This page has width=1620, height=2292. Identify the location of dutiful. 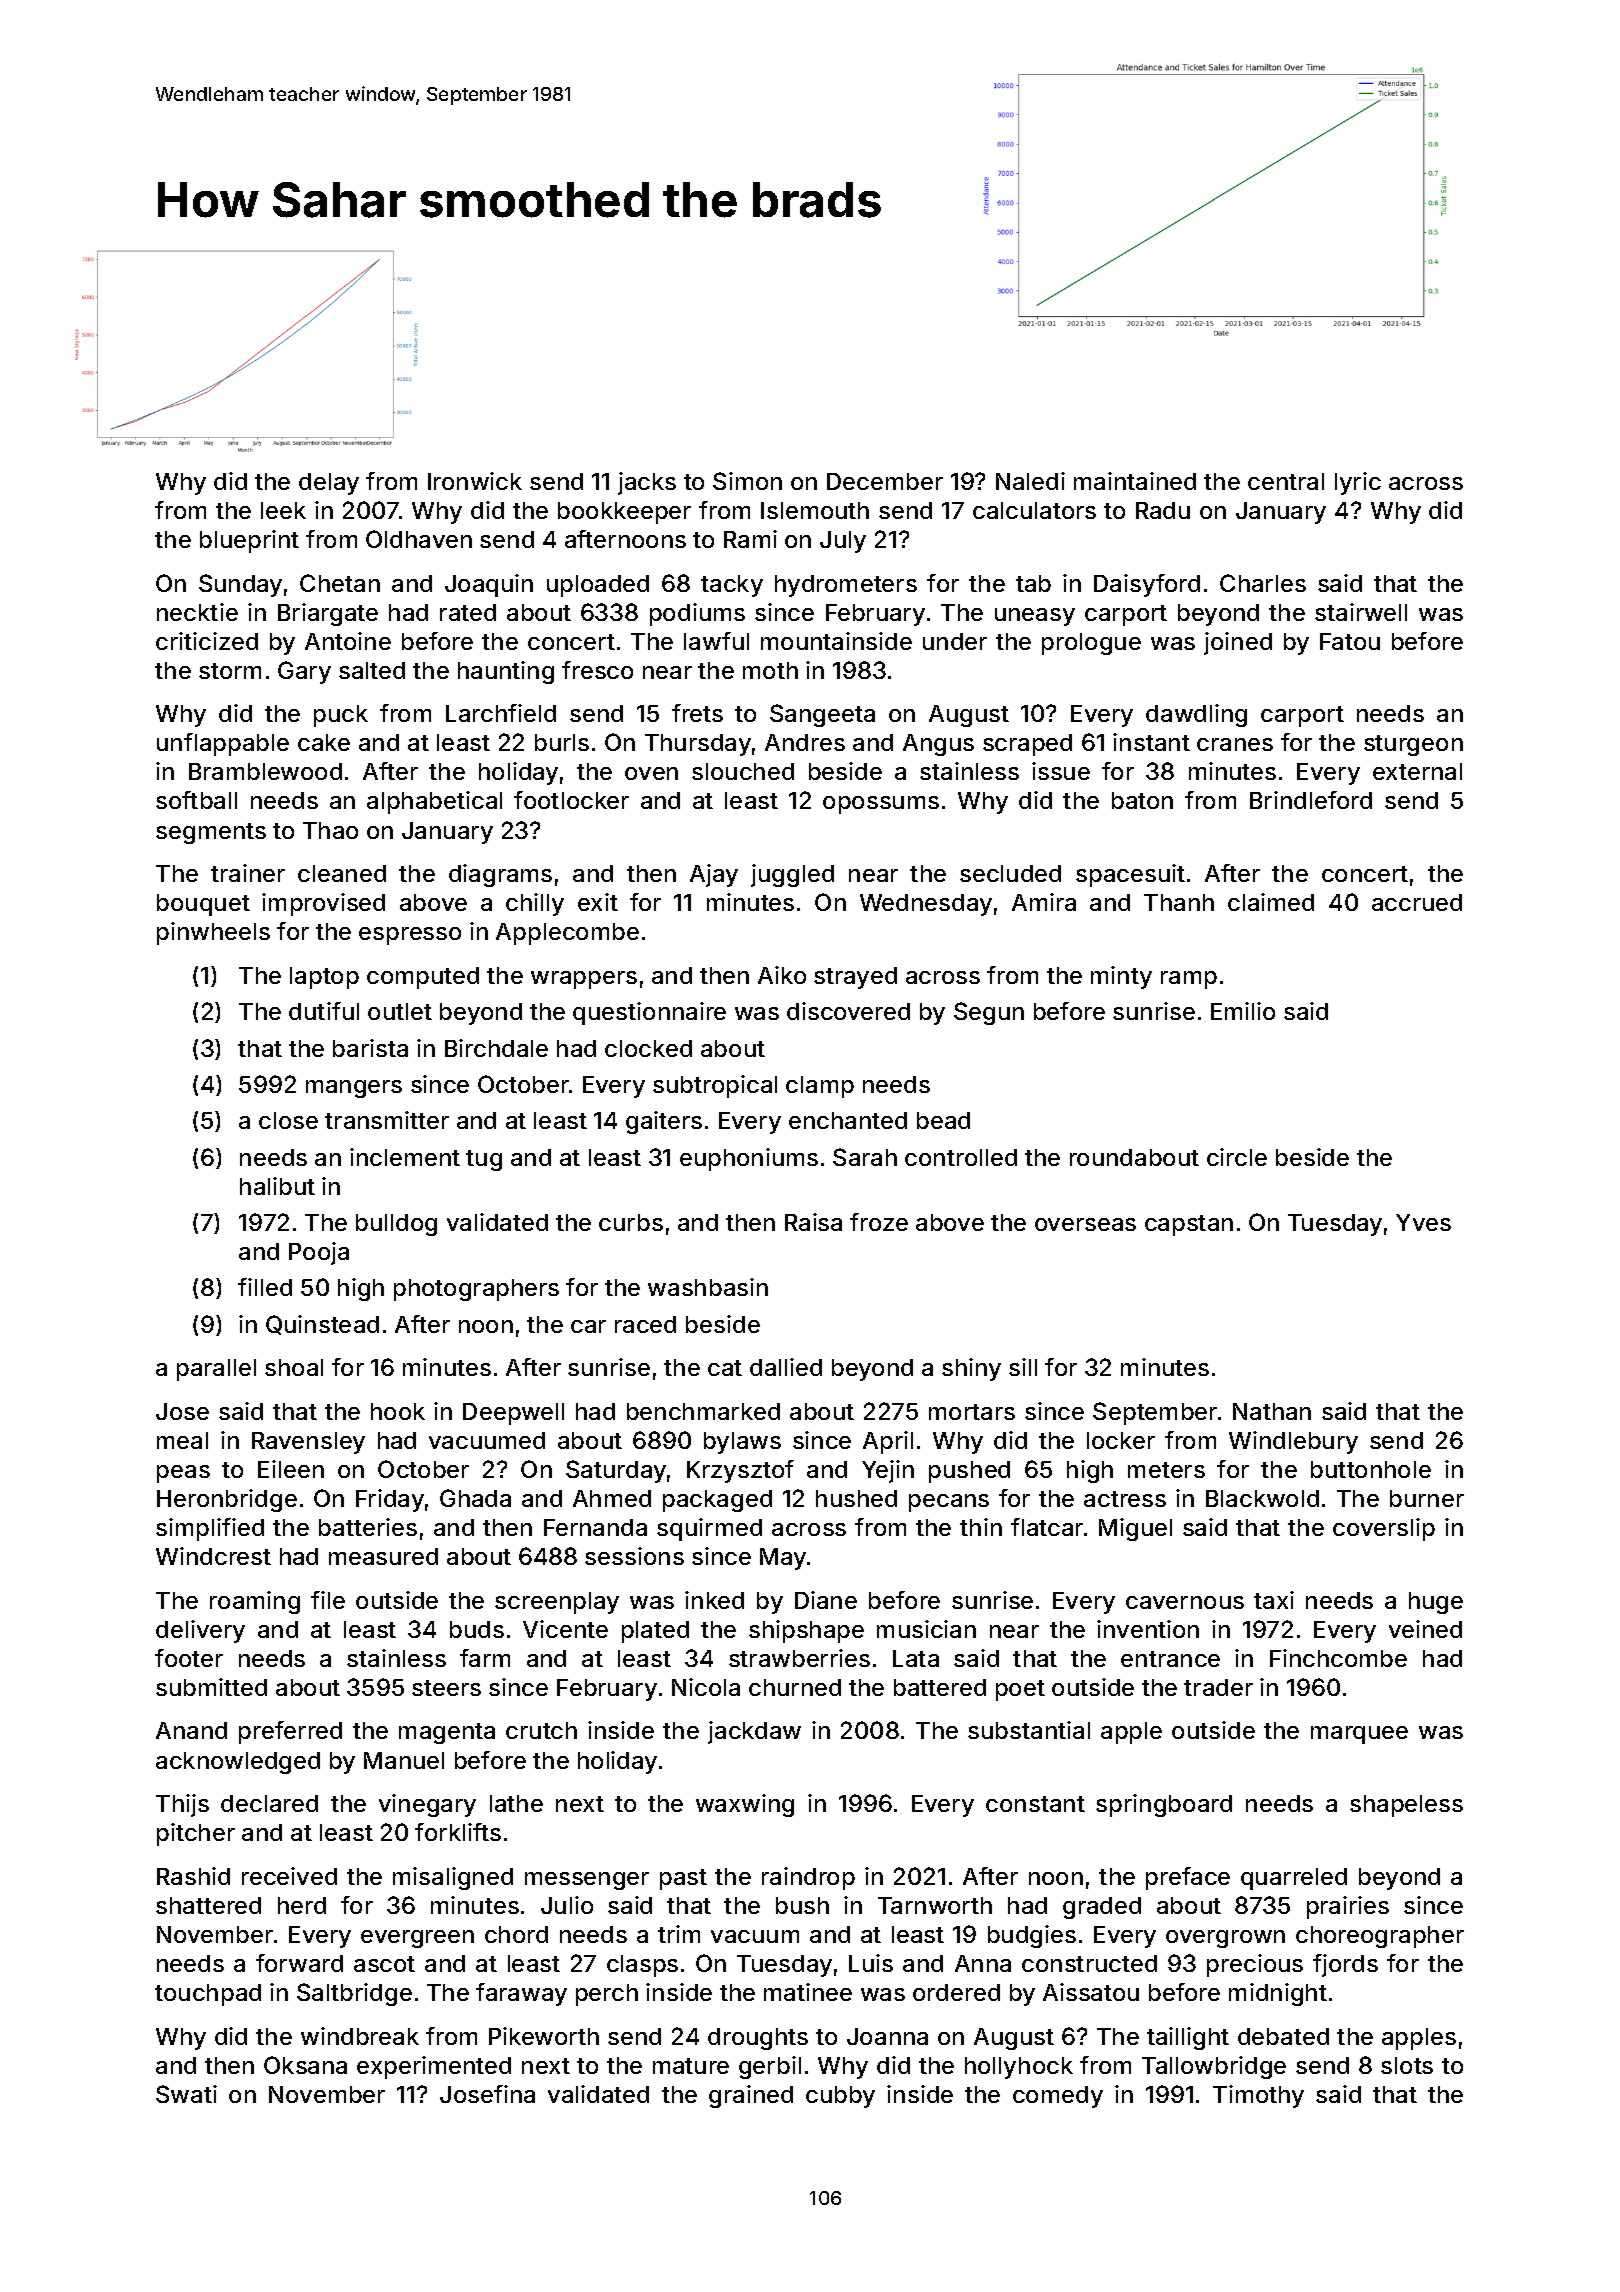
(324, 1011).
